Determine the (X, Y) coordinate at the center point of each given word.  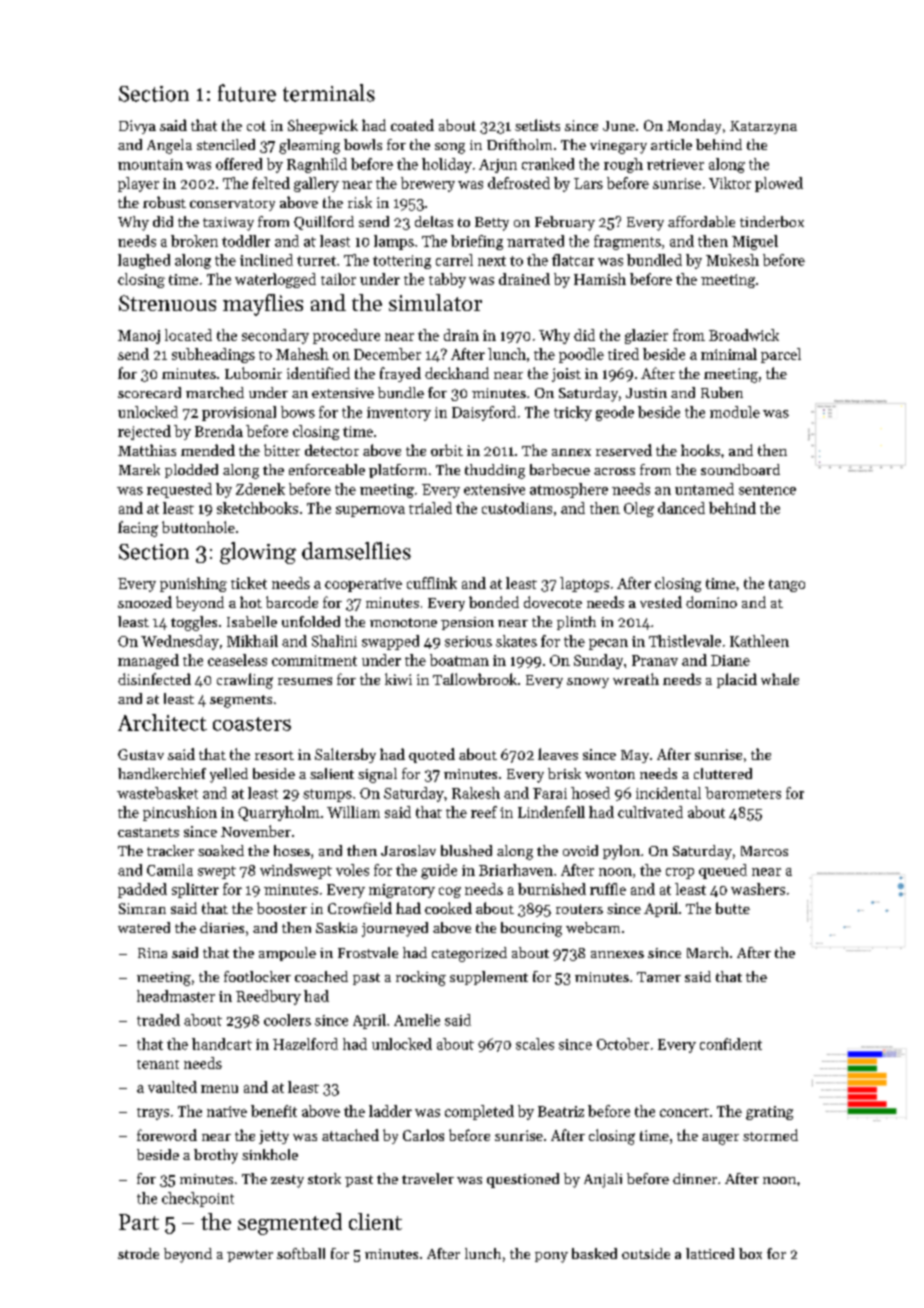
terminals (329, 93)
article (671, 144)
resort (274, 755)
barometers (743, 793)
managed (148, 661)
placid (737, 680)
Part (139, 1222)
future (247, 93)
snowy (588, 683)
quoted (432, 755)
